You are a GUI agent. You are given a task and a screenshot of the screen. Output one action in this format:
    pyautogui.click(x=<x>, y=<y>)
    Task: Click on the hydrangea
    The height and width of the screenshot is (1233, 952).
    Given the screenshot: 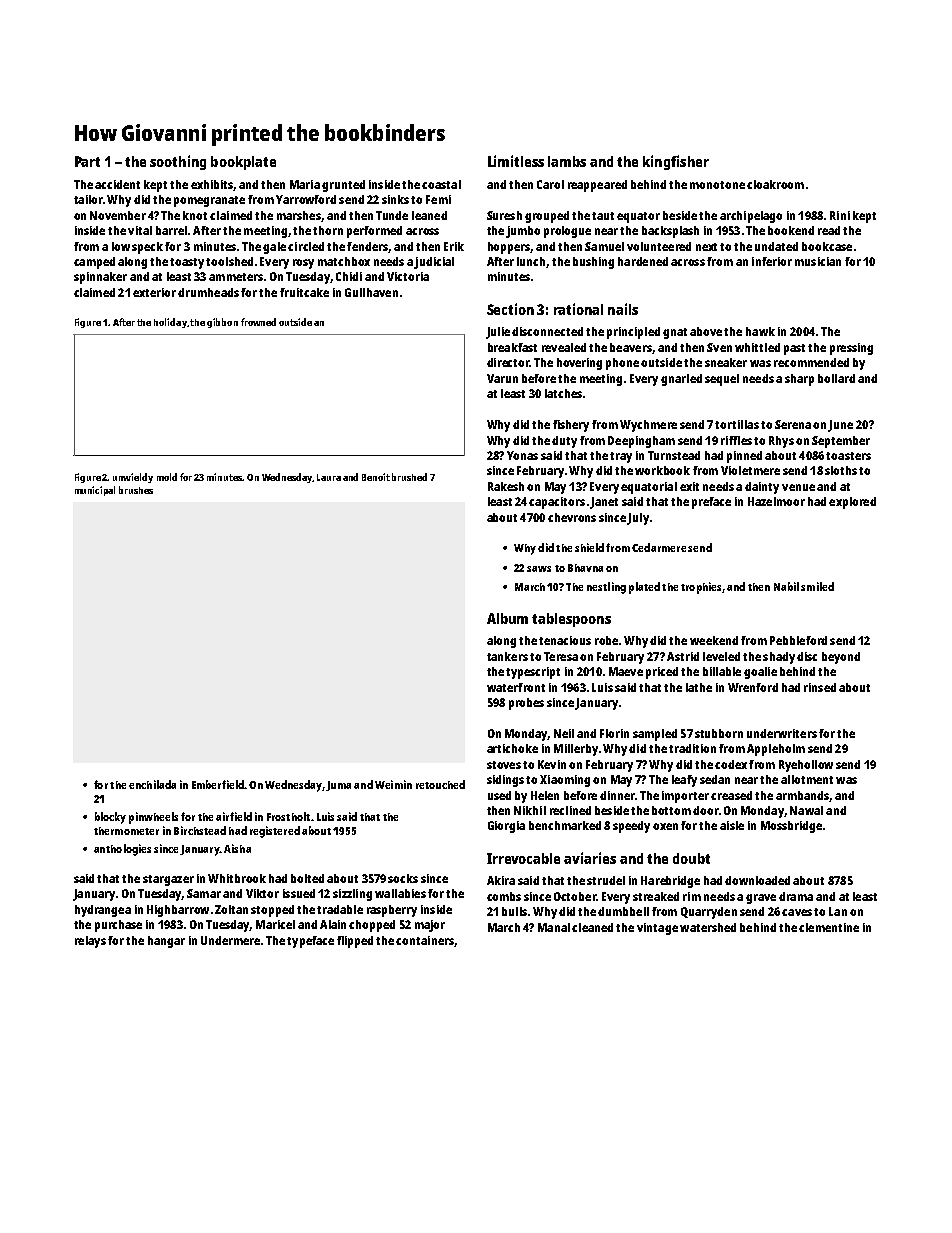 What is the action you would take?
    pyautogui.click(x=103, y=911)
